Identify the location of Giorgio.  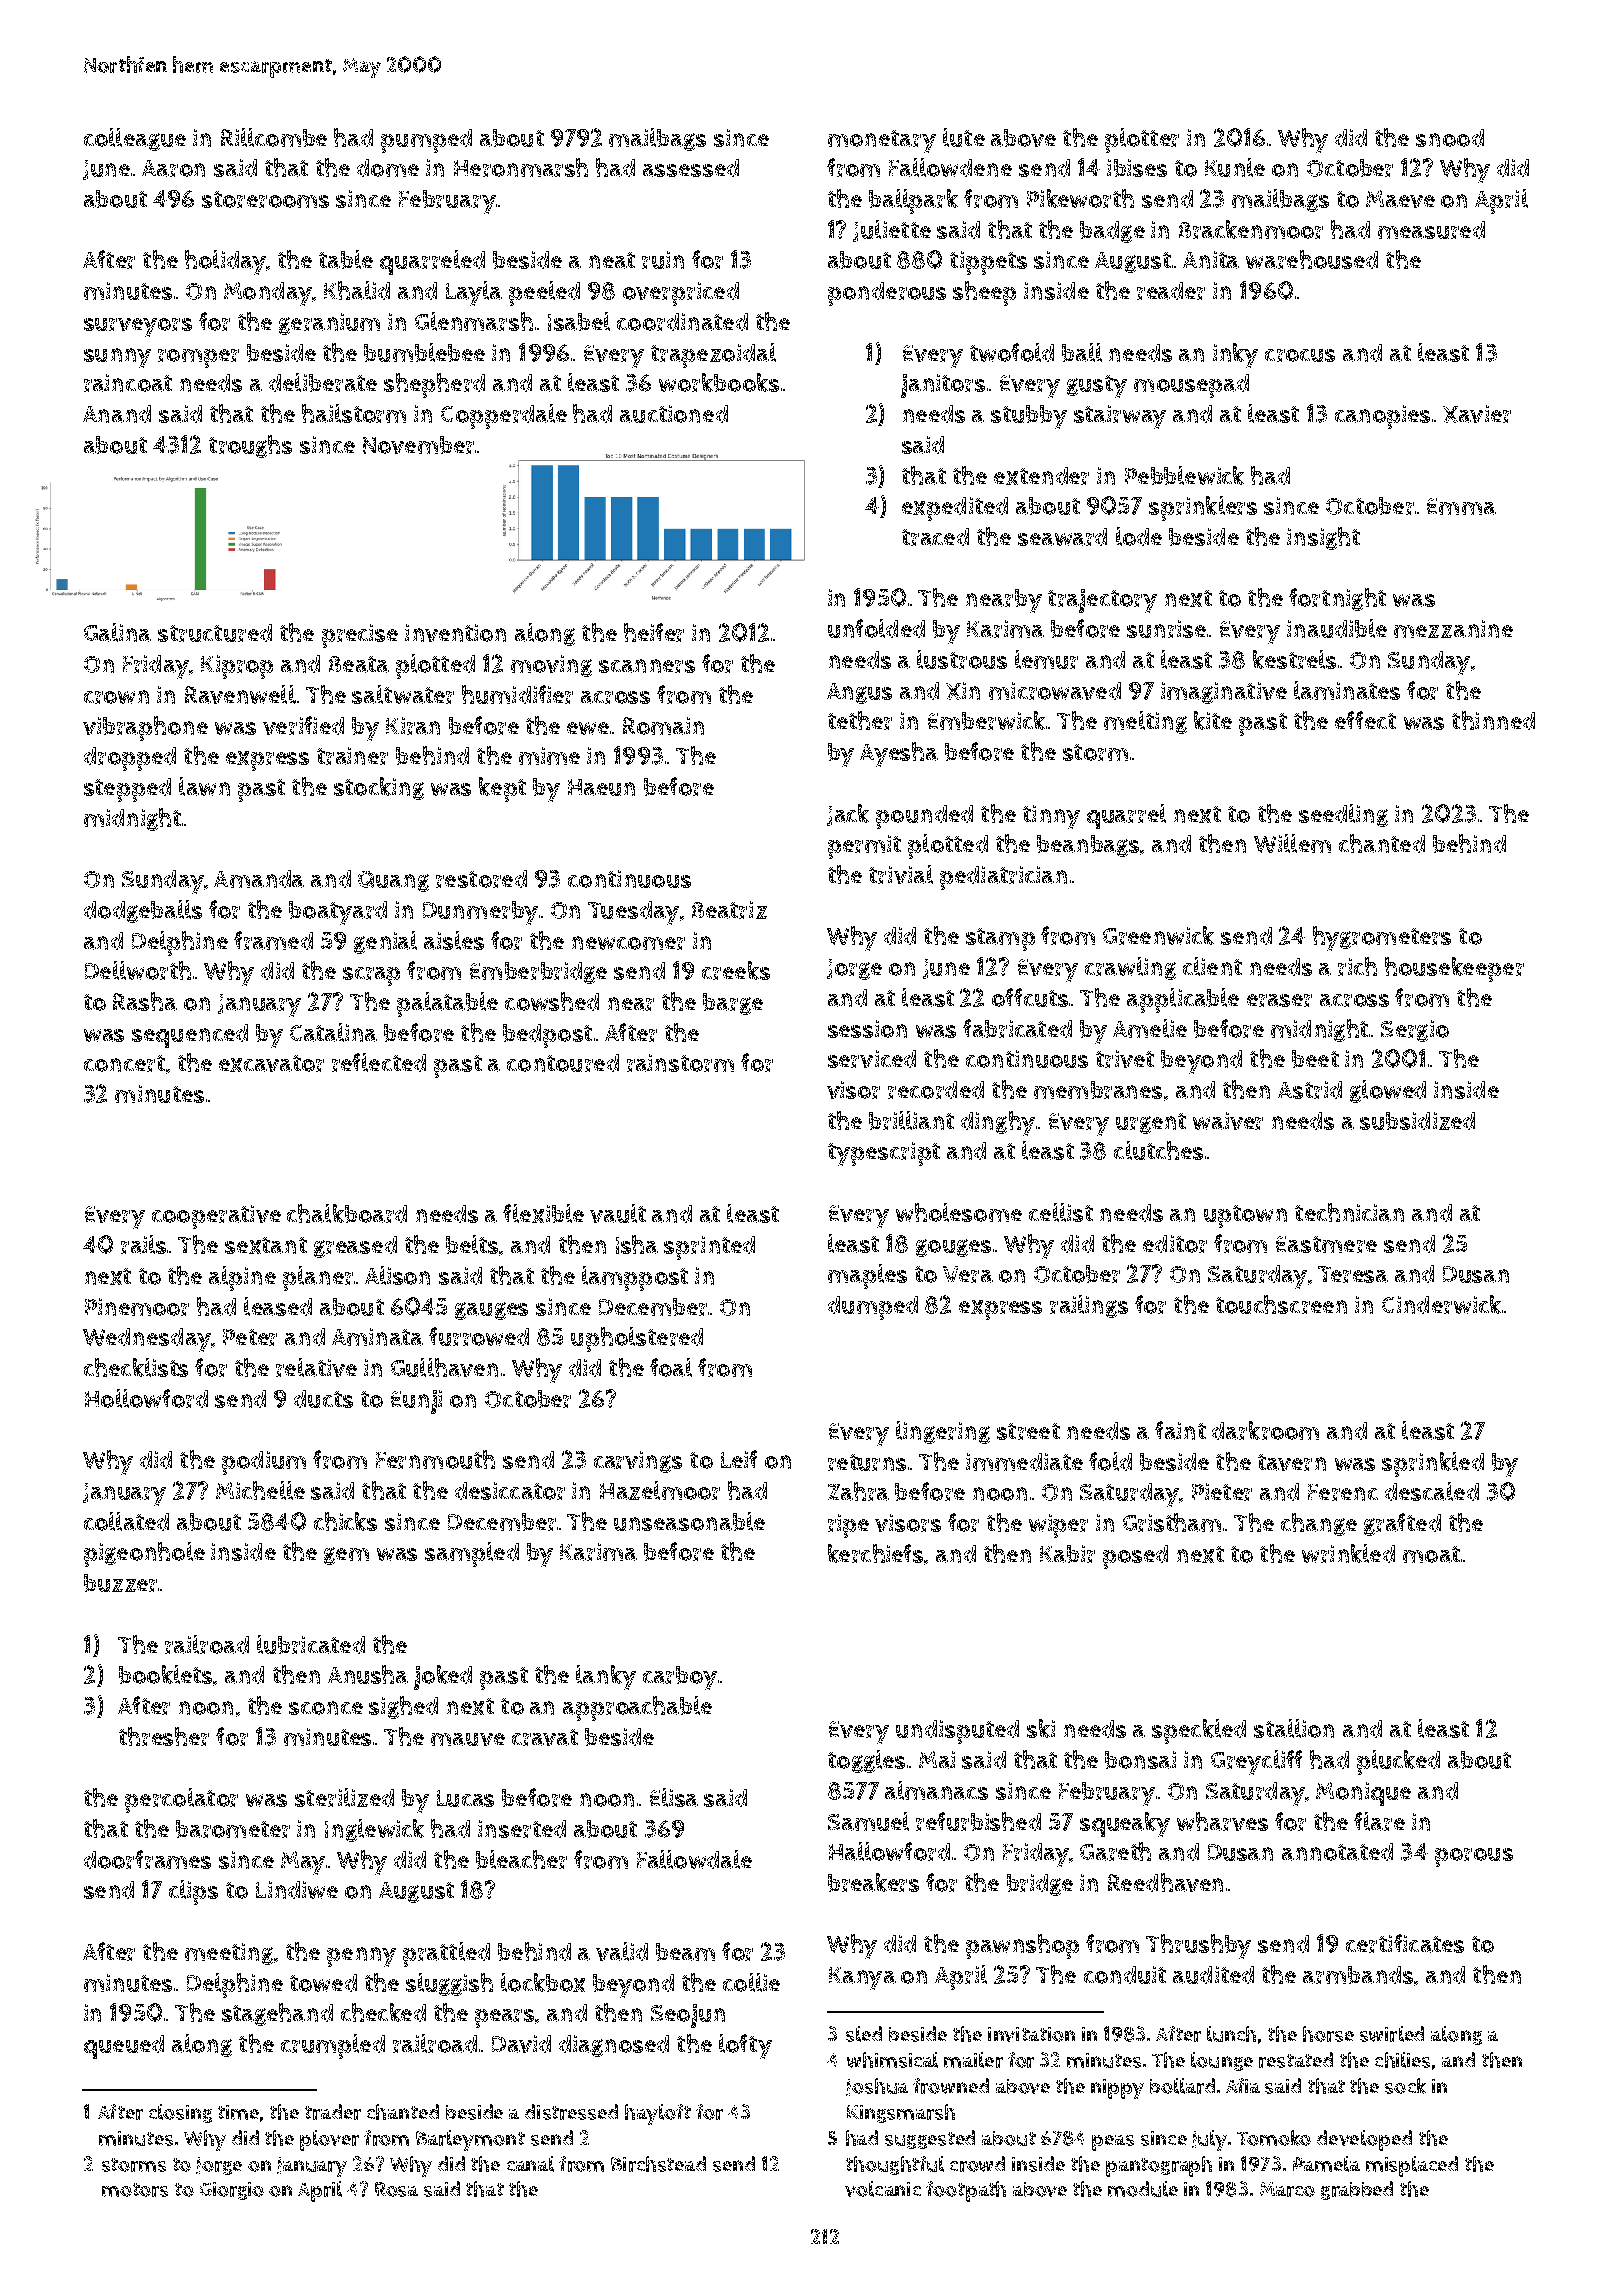
(232, 2191).
